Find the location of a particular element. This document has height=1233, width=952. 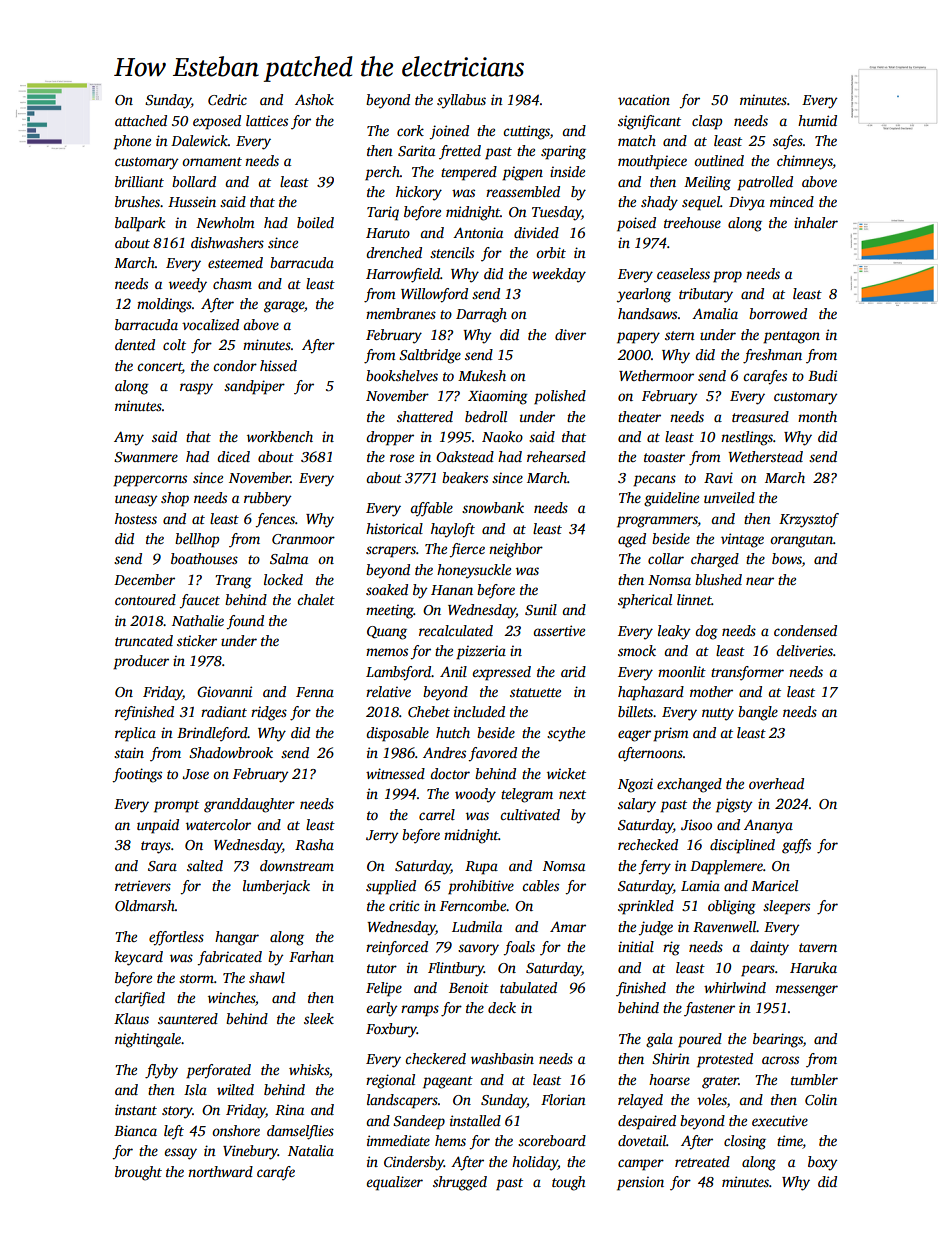

replica is located at coordinates (135, 734).
